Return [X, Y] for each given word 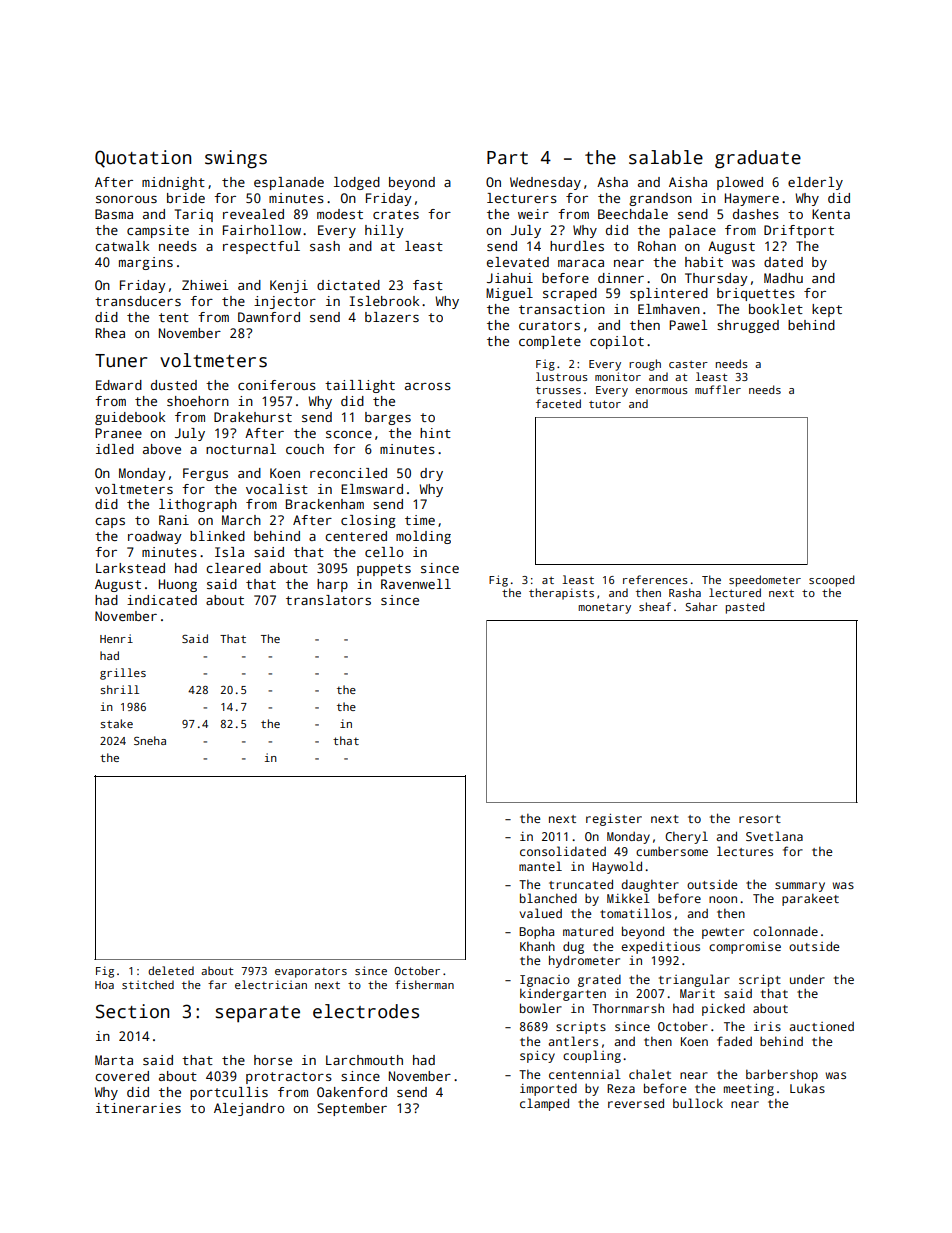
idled [115, 449]
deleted [171, 970]
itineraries [138, 1108]
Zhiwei [205, 285]
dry [431, 474]
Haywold [617, 867]
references [655, 579]
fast [428, 285]
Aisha [688, 182]
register [614, 820]
